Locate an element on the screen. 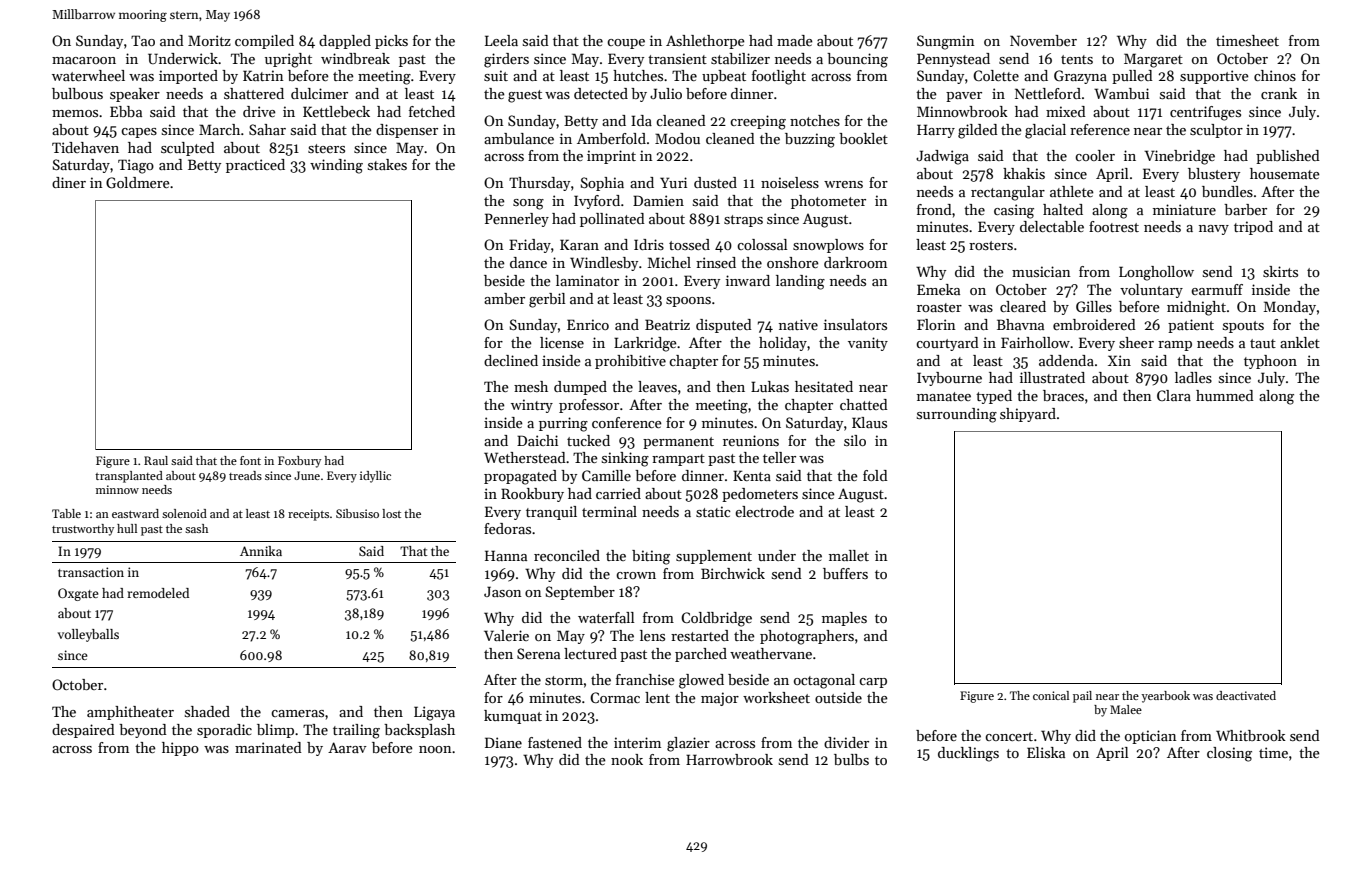  ambulance is located at coordinates (519, 138).
